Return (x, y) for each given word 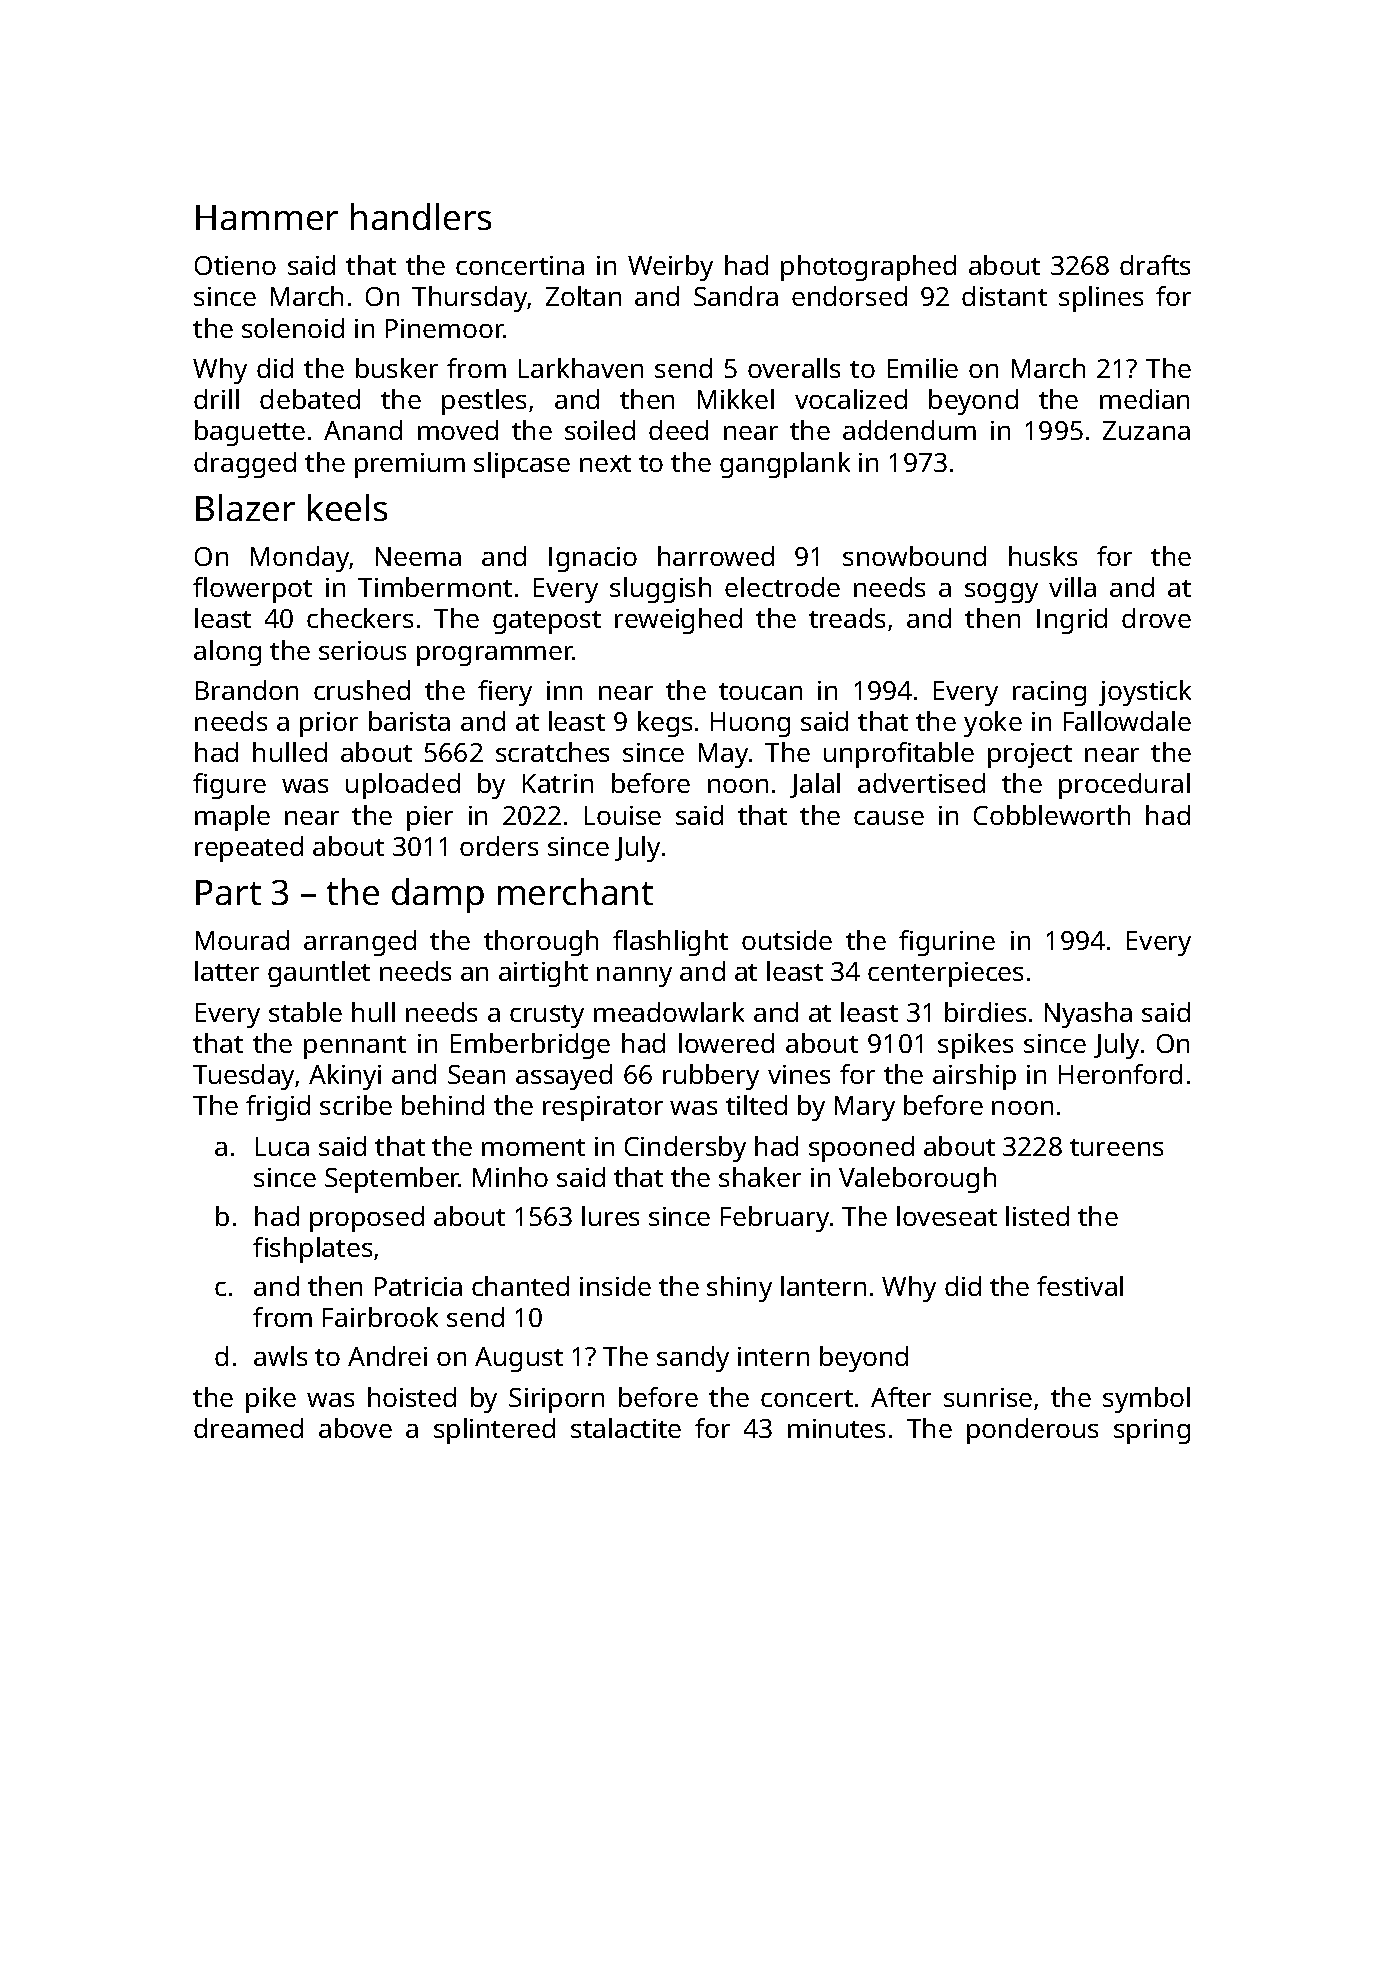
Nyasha (1088, 1015)
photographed (868, 268)
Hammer (267, 217)
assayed (564, 1077)
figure (229, 786)
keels (347, 507)
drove (1156, 618)
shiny (739, 1289)
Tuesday (243, 1077)
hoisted (412, 1397)
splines (1101, 299)
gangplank (785, 465)
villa (1072, 587)
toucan (760, 691)
